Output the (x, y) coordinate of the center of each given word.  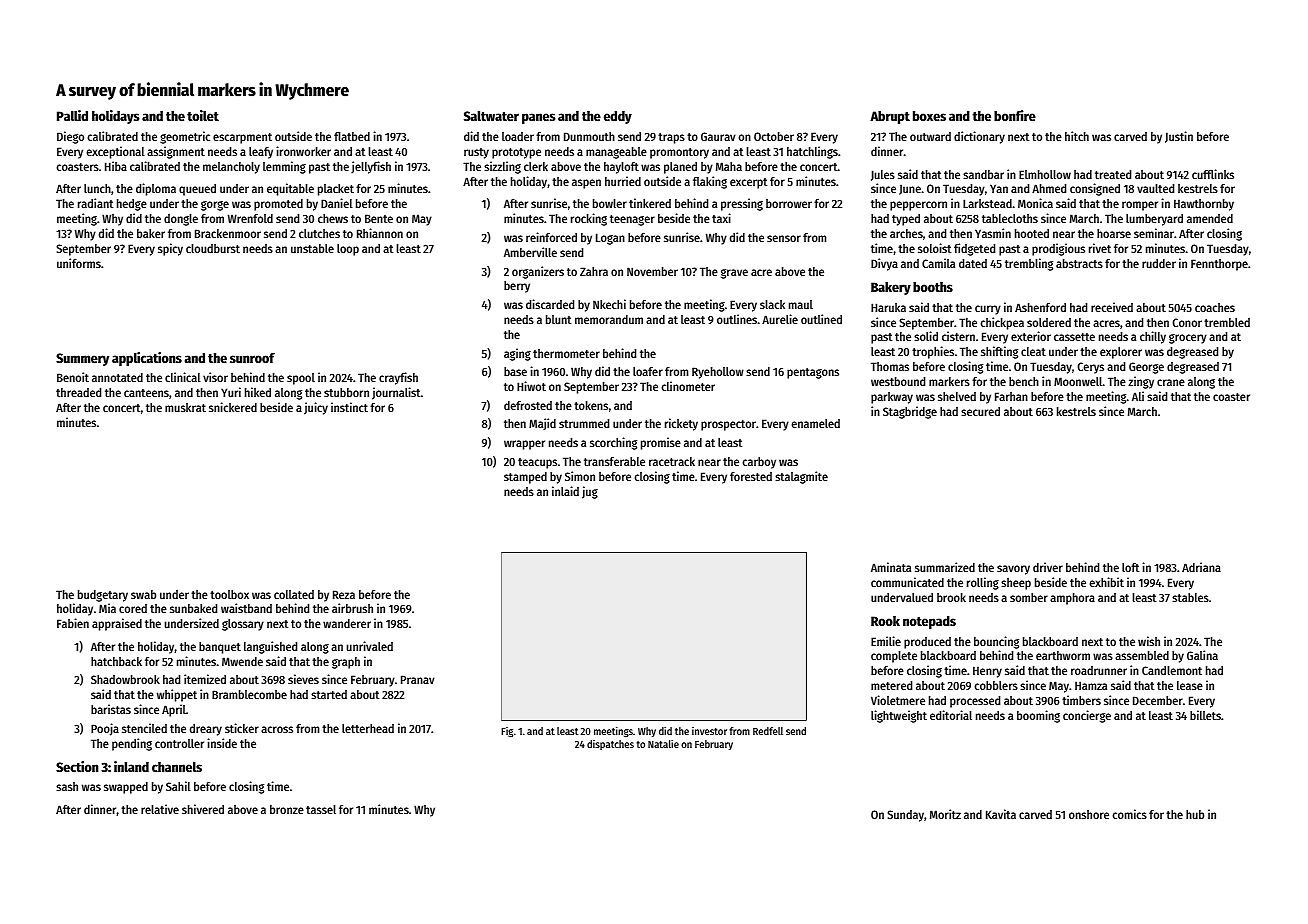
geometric (185, 137)
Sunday (905, 816)
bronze (287, 809)
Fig (507, 732)
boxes (929, 116)
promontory (679, 153)
